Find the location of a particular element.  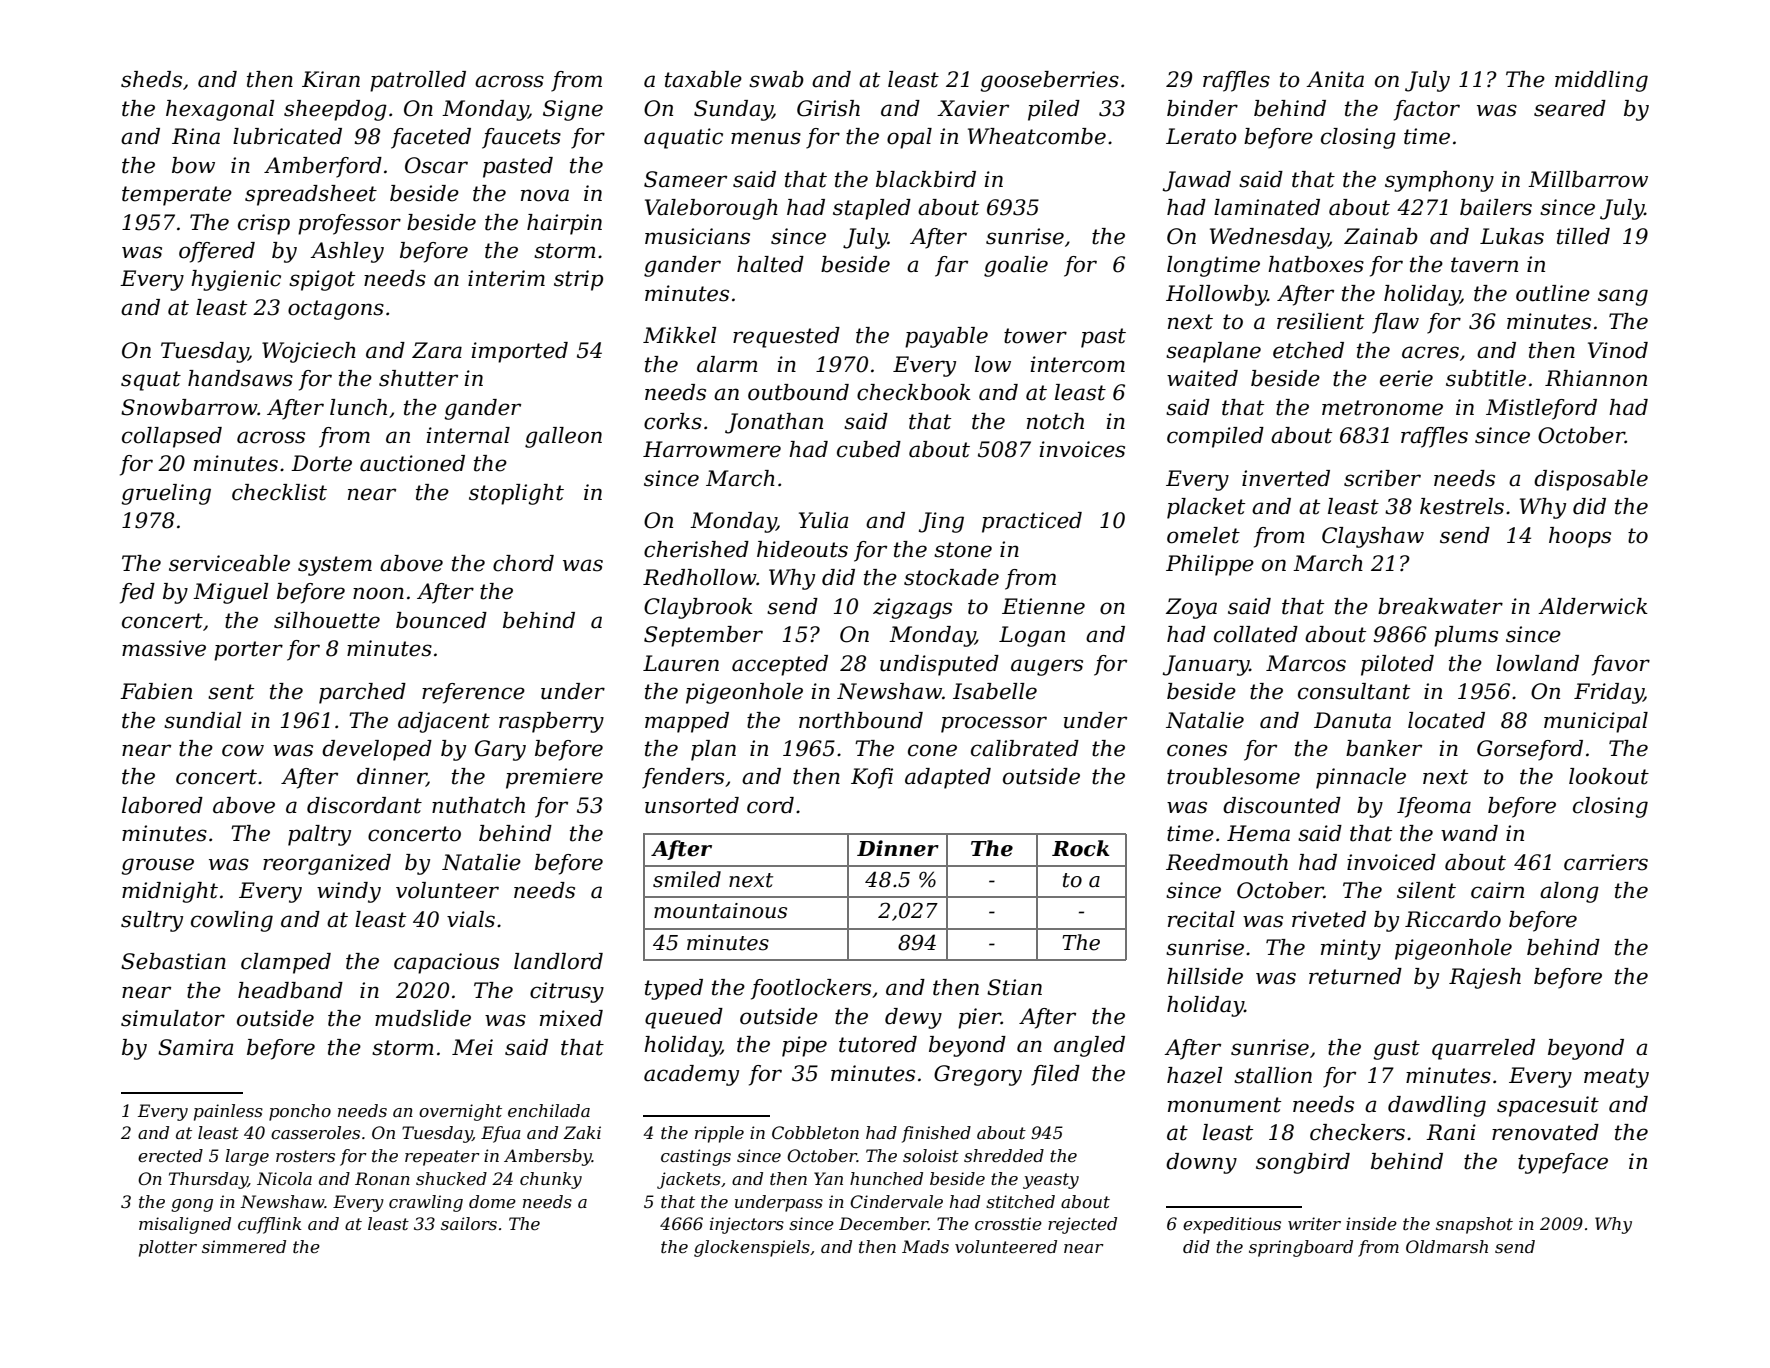

disposable is located at coordinates (1591, 480).
